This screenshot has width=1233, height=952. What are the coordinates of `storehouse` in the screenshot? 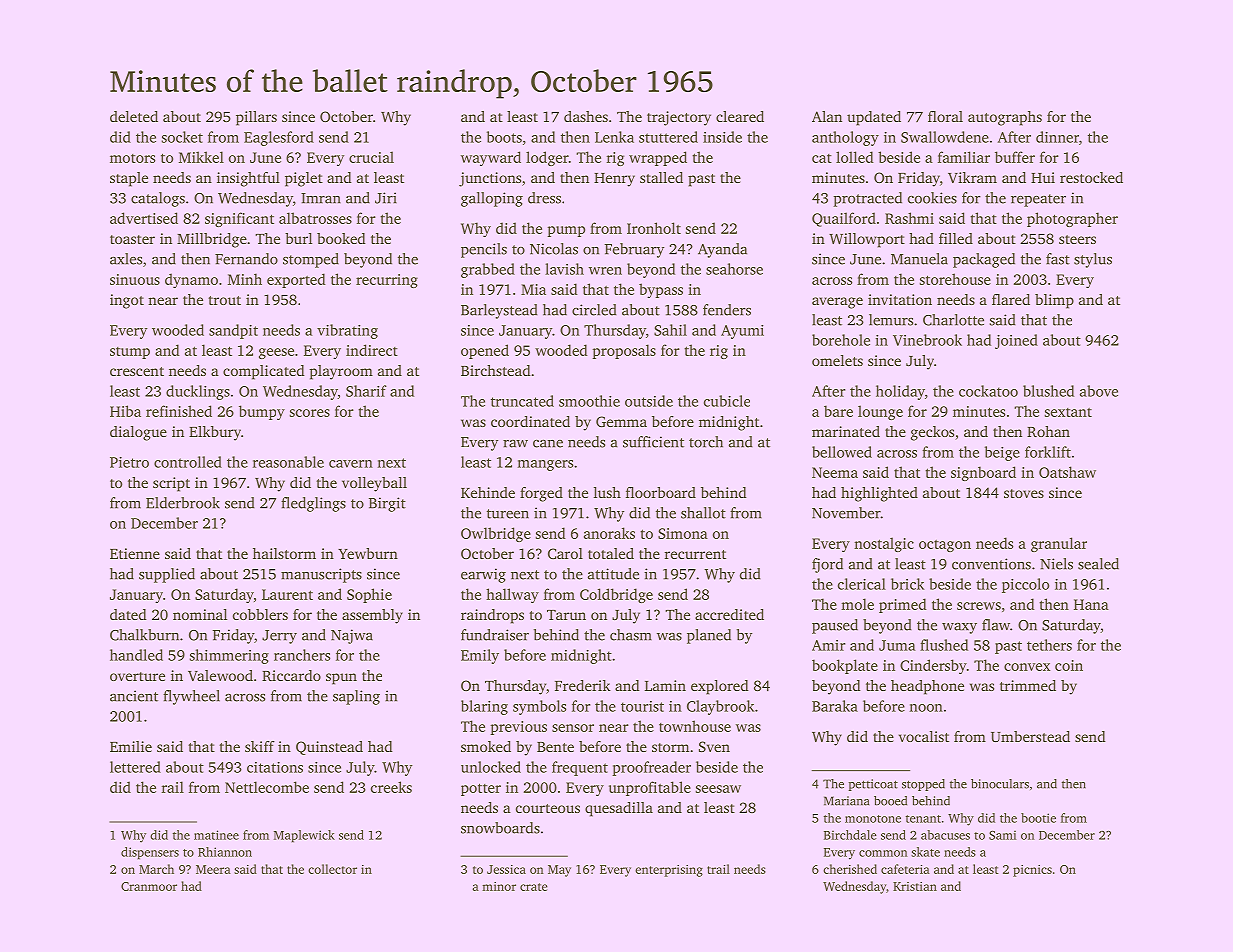 It's located at (955, 279).
